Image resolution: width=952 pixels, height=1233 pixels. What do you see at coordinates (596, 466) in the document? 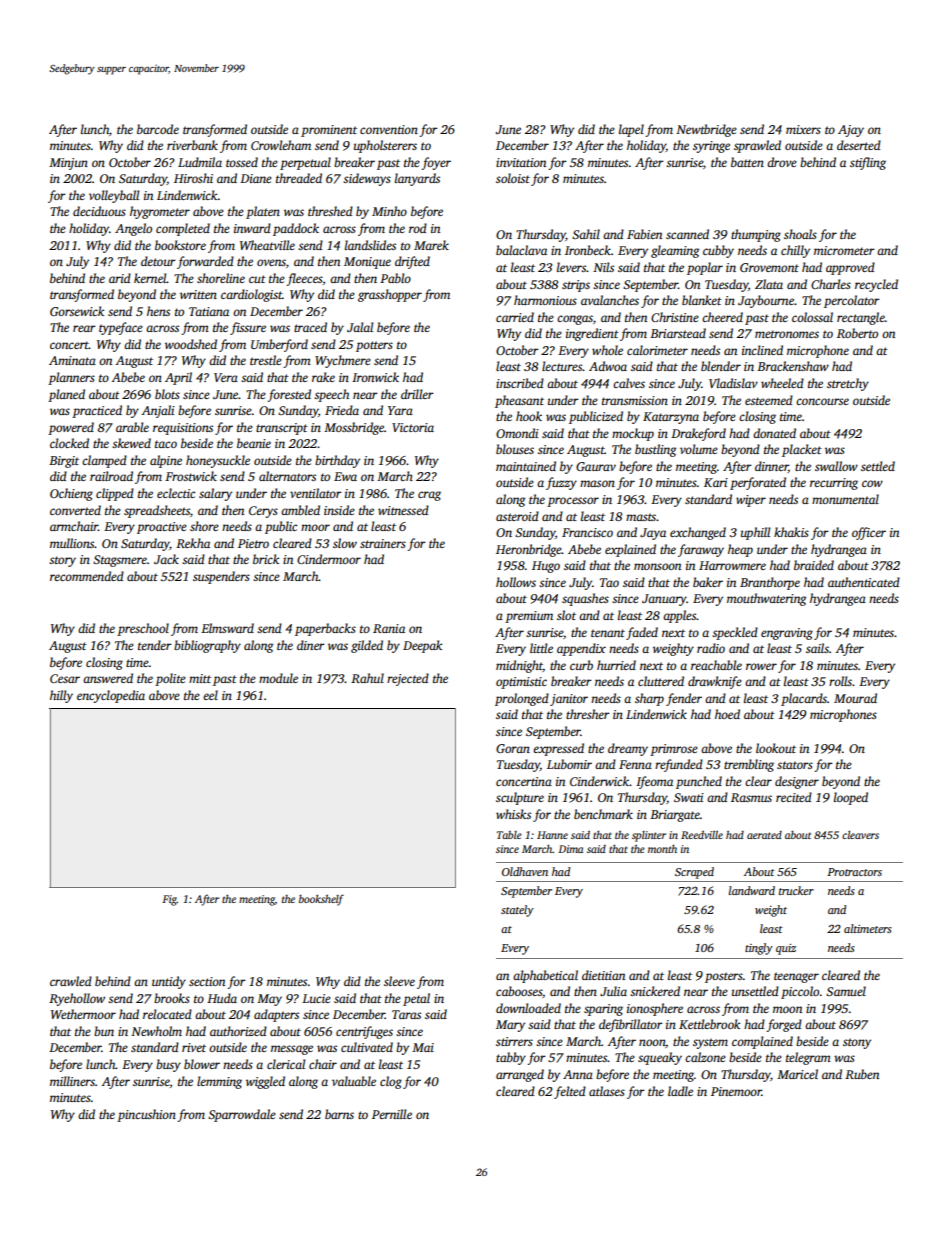
I see `Gaurav` at bounding box center [596, 466].
